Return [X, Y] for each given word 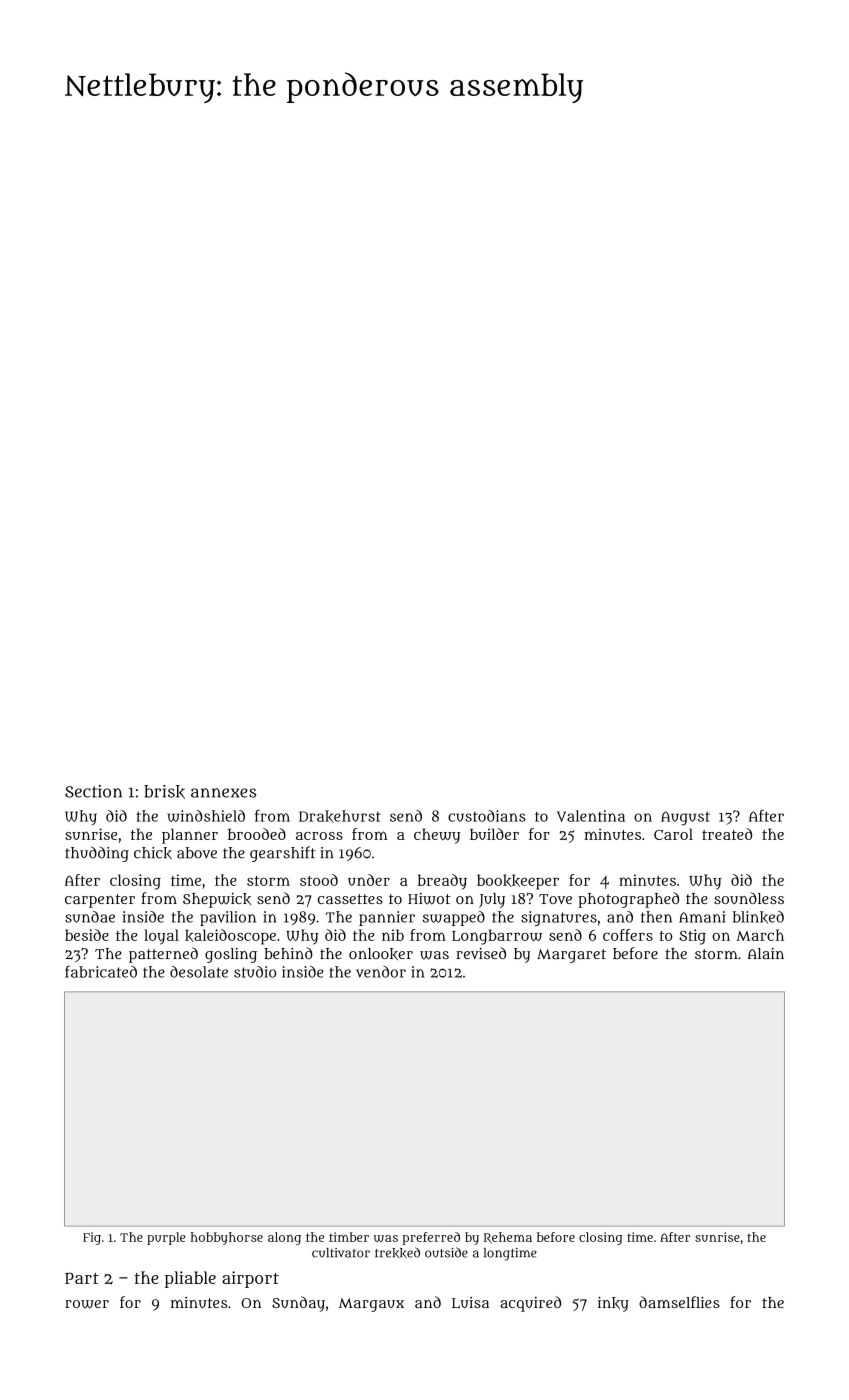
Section [93, 791]
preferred [431, 1238]
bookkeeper [518, 882]
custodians [487, 816]
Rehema [508, 1238]
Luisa [470, 1303]
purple [166, 1238]
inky [613, 1304]
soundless [749, 898]
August [685, 818]
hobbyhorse [227, 1238]
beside [87, 935]
